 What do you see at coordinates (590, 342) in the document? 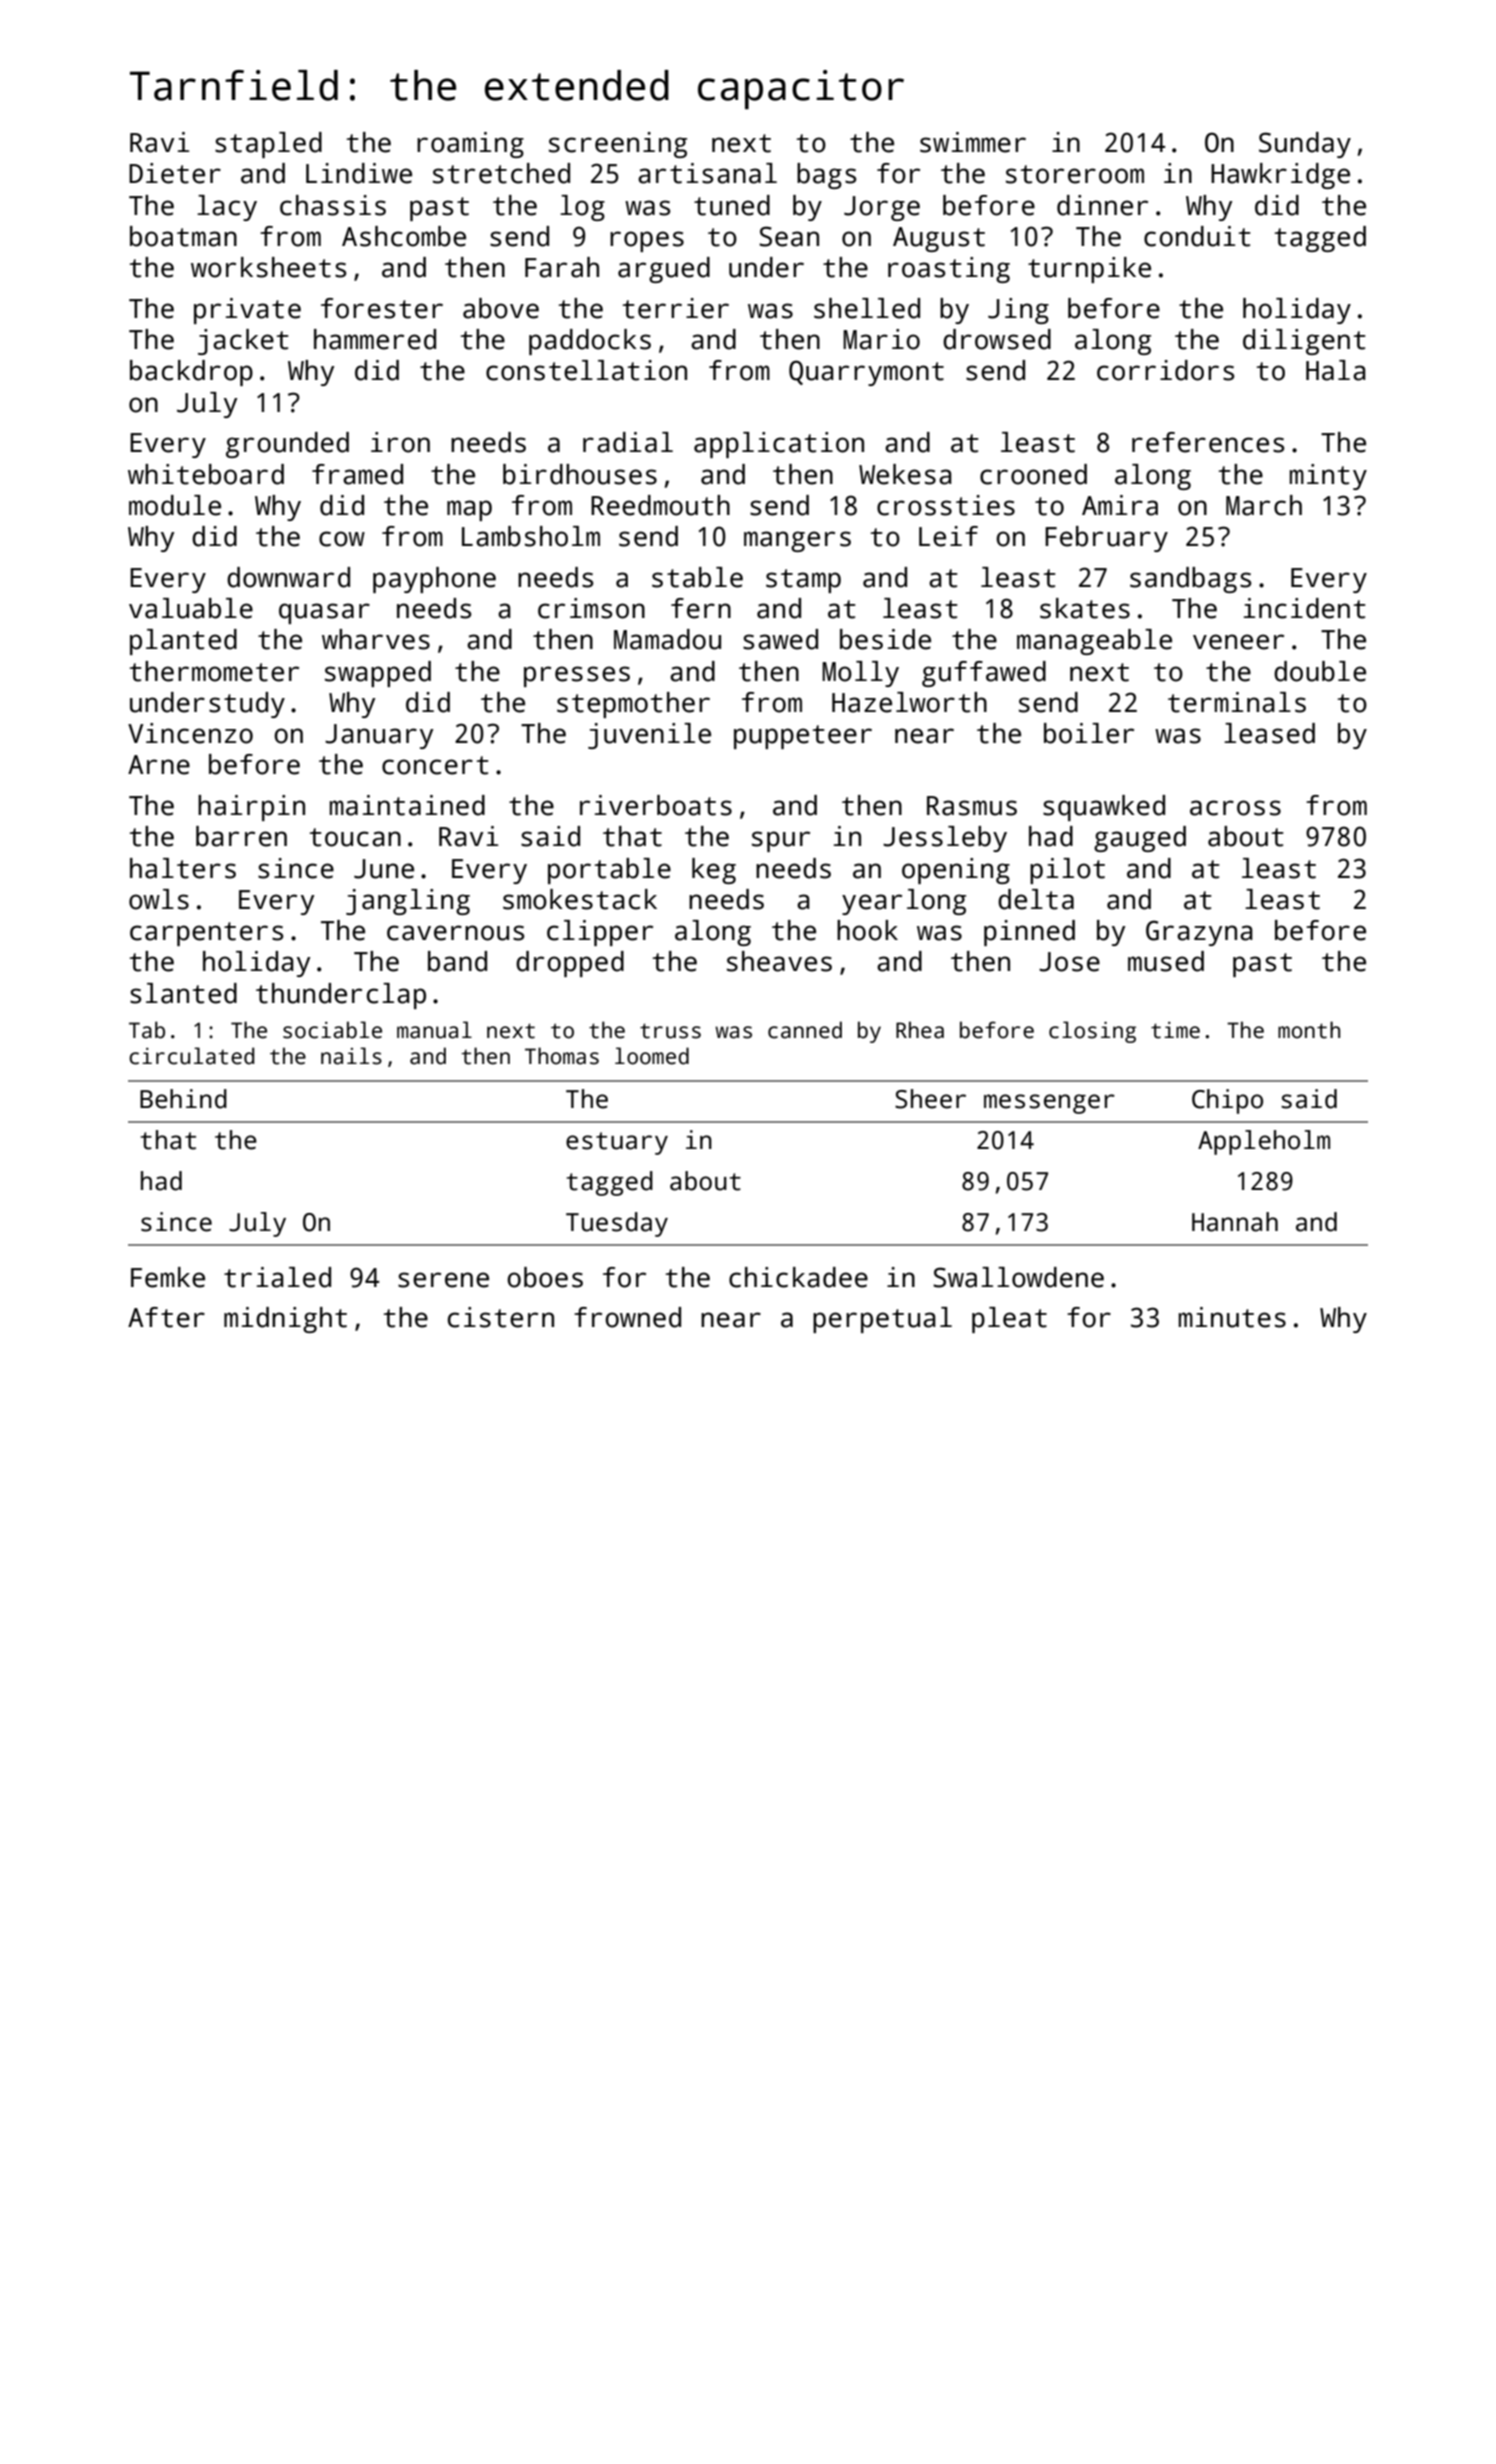
I see `paddocks` at bounding box center [590, 342].
